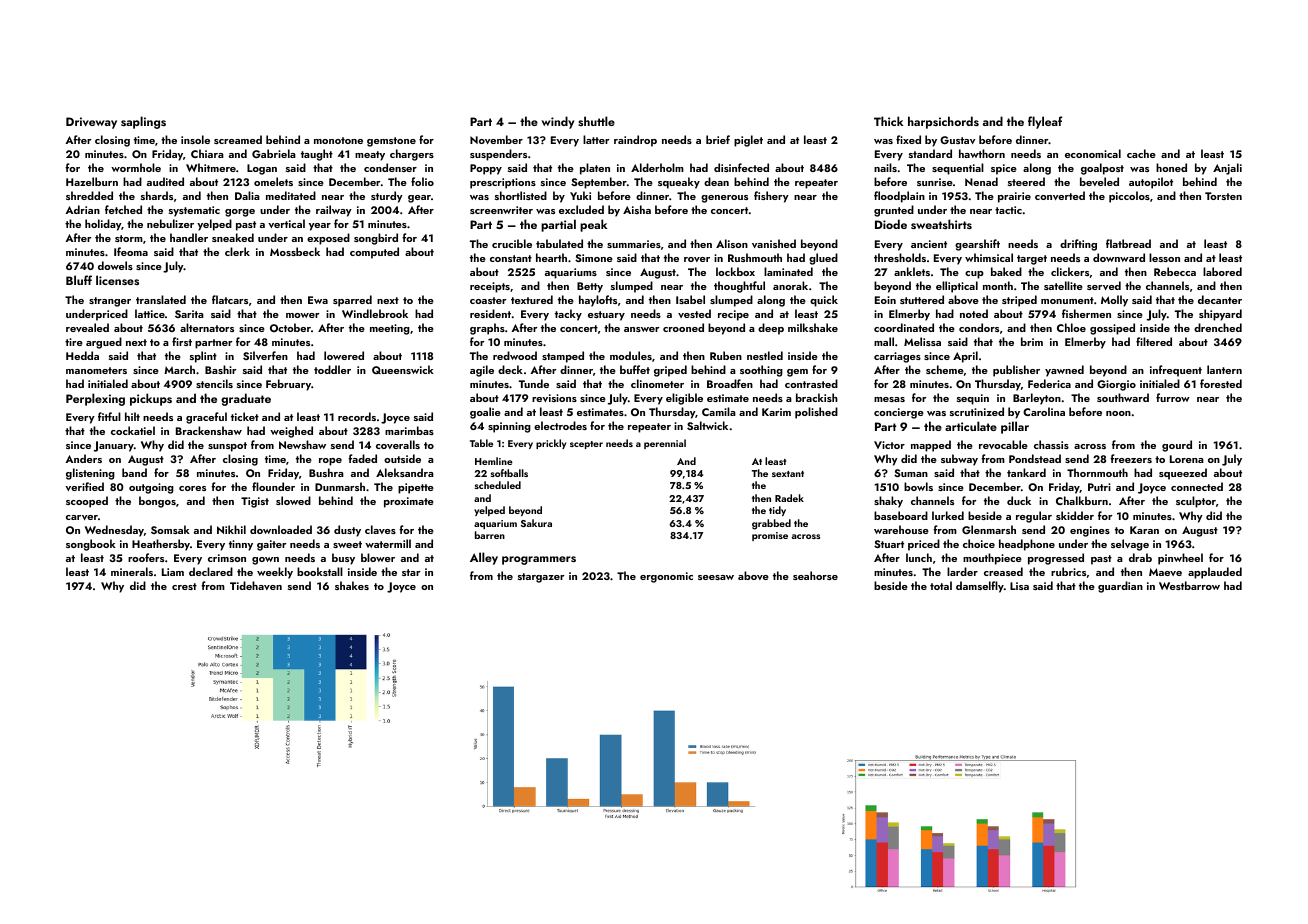 The width and height of the screenshot is (1308, 924). What do you see at coordinates (391, 142) in the screenshot?
I see `gemstone` at bounding box center [391, 142].
